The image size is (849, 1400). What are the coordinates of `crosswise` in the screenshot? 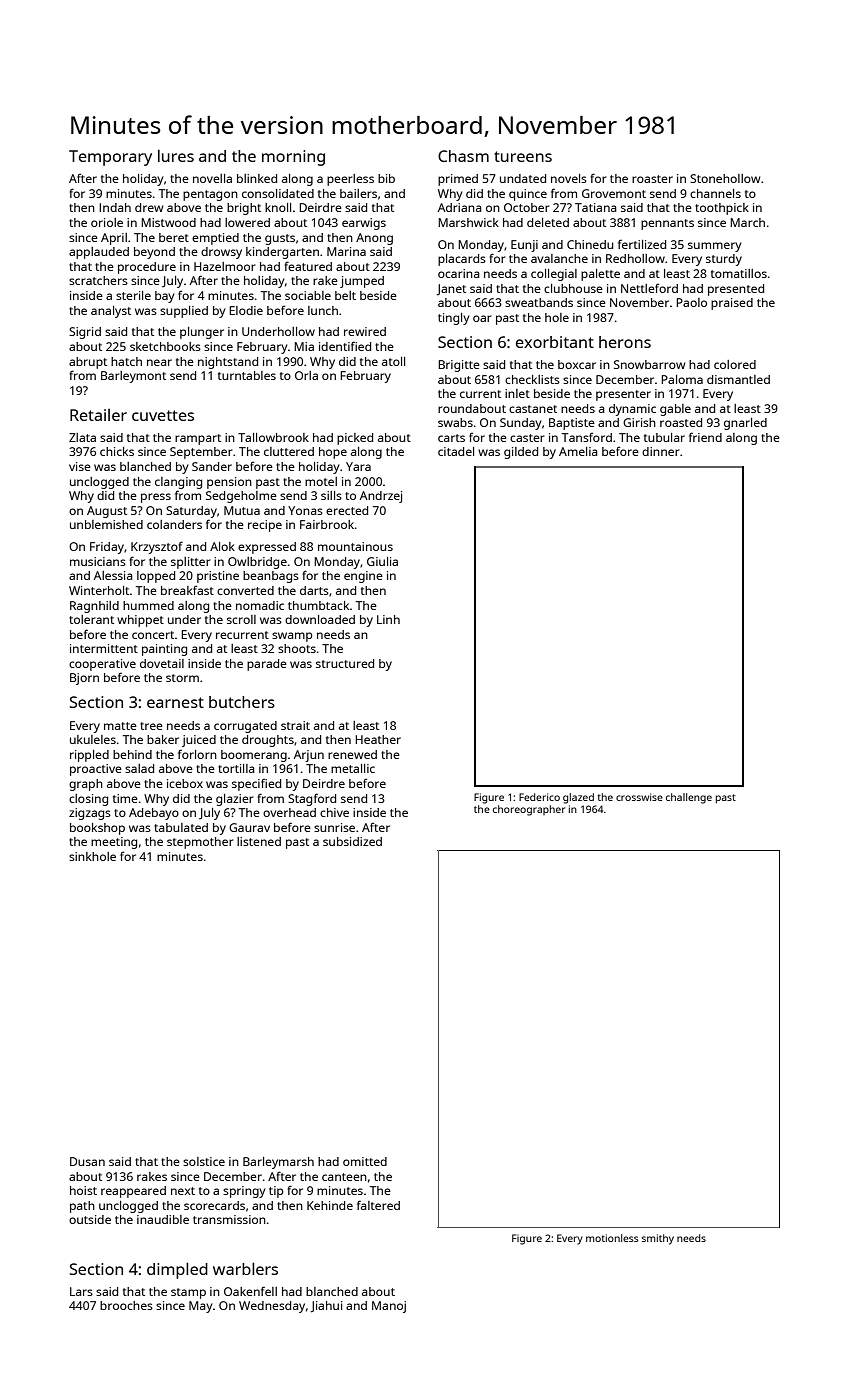 It's located at (639, 797).
